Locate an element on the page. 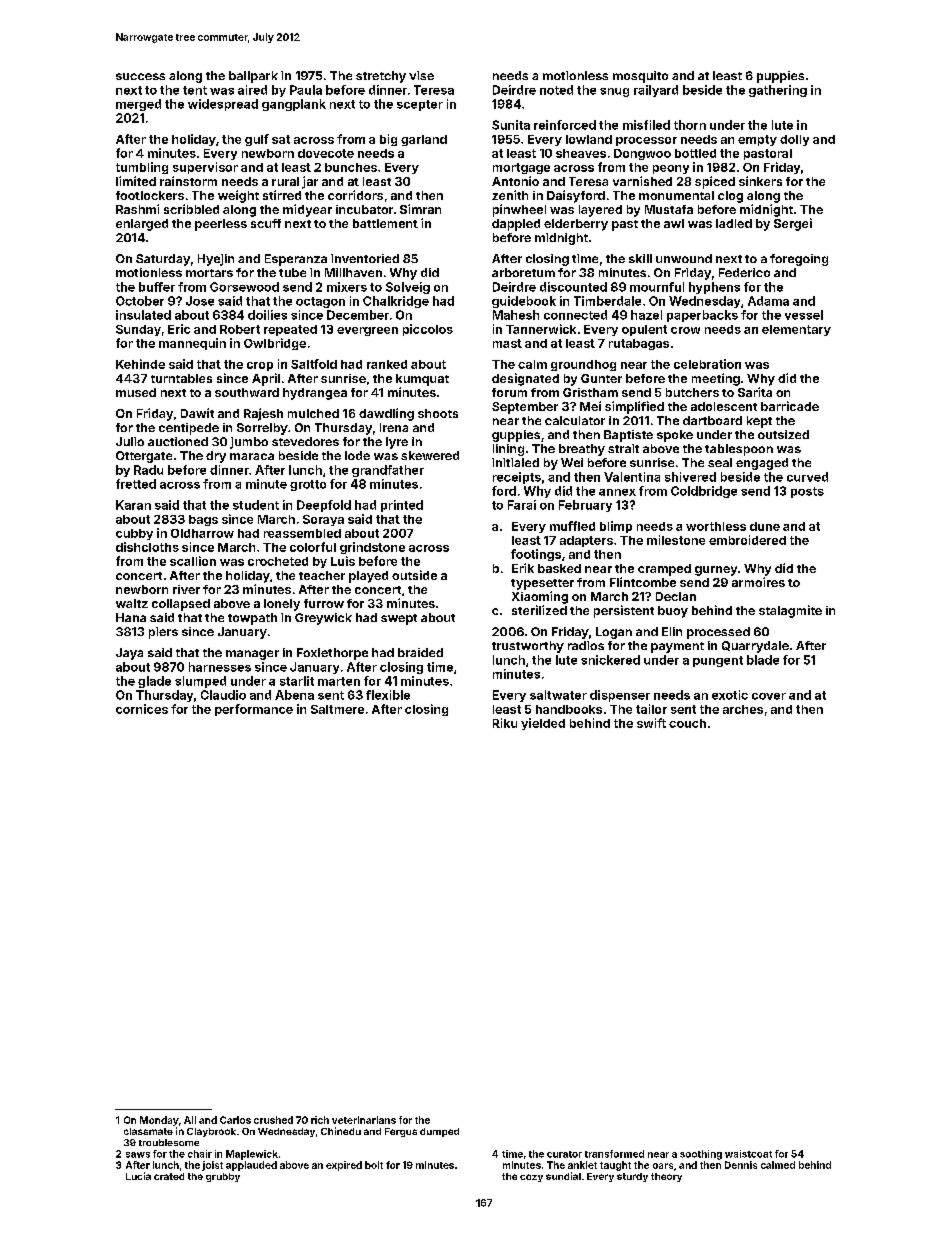 This document has height=1233, width=952. mortgage is located at coordinates (521, 168).
